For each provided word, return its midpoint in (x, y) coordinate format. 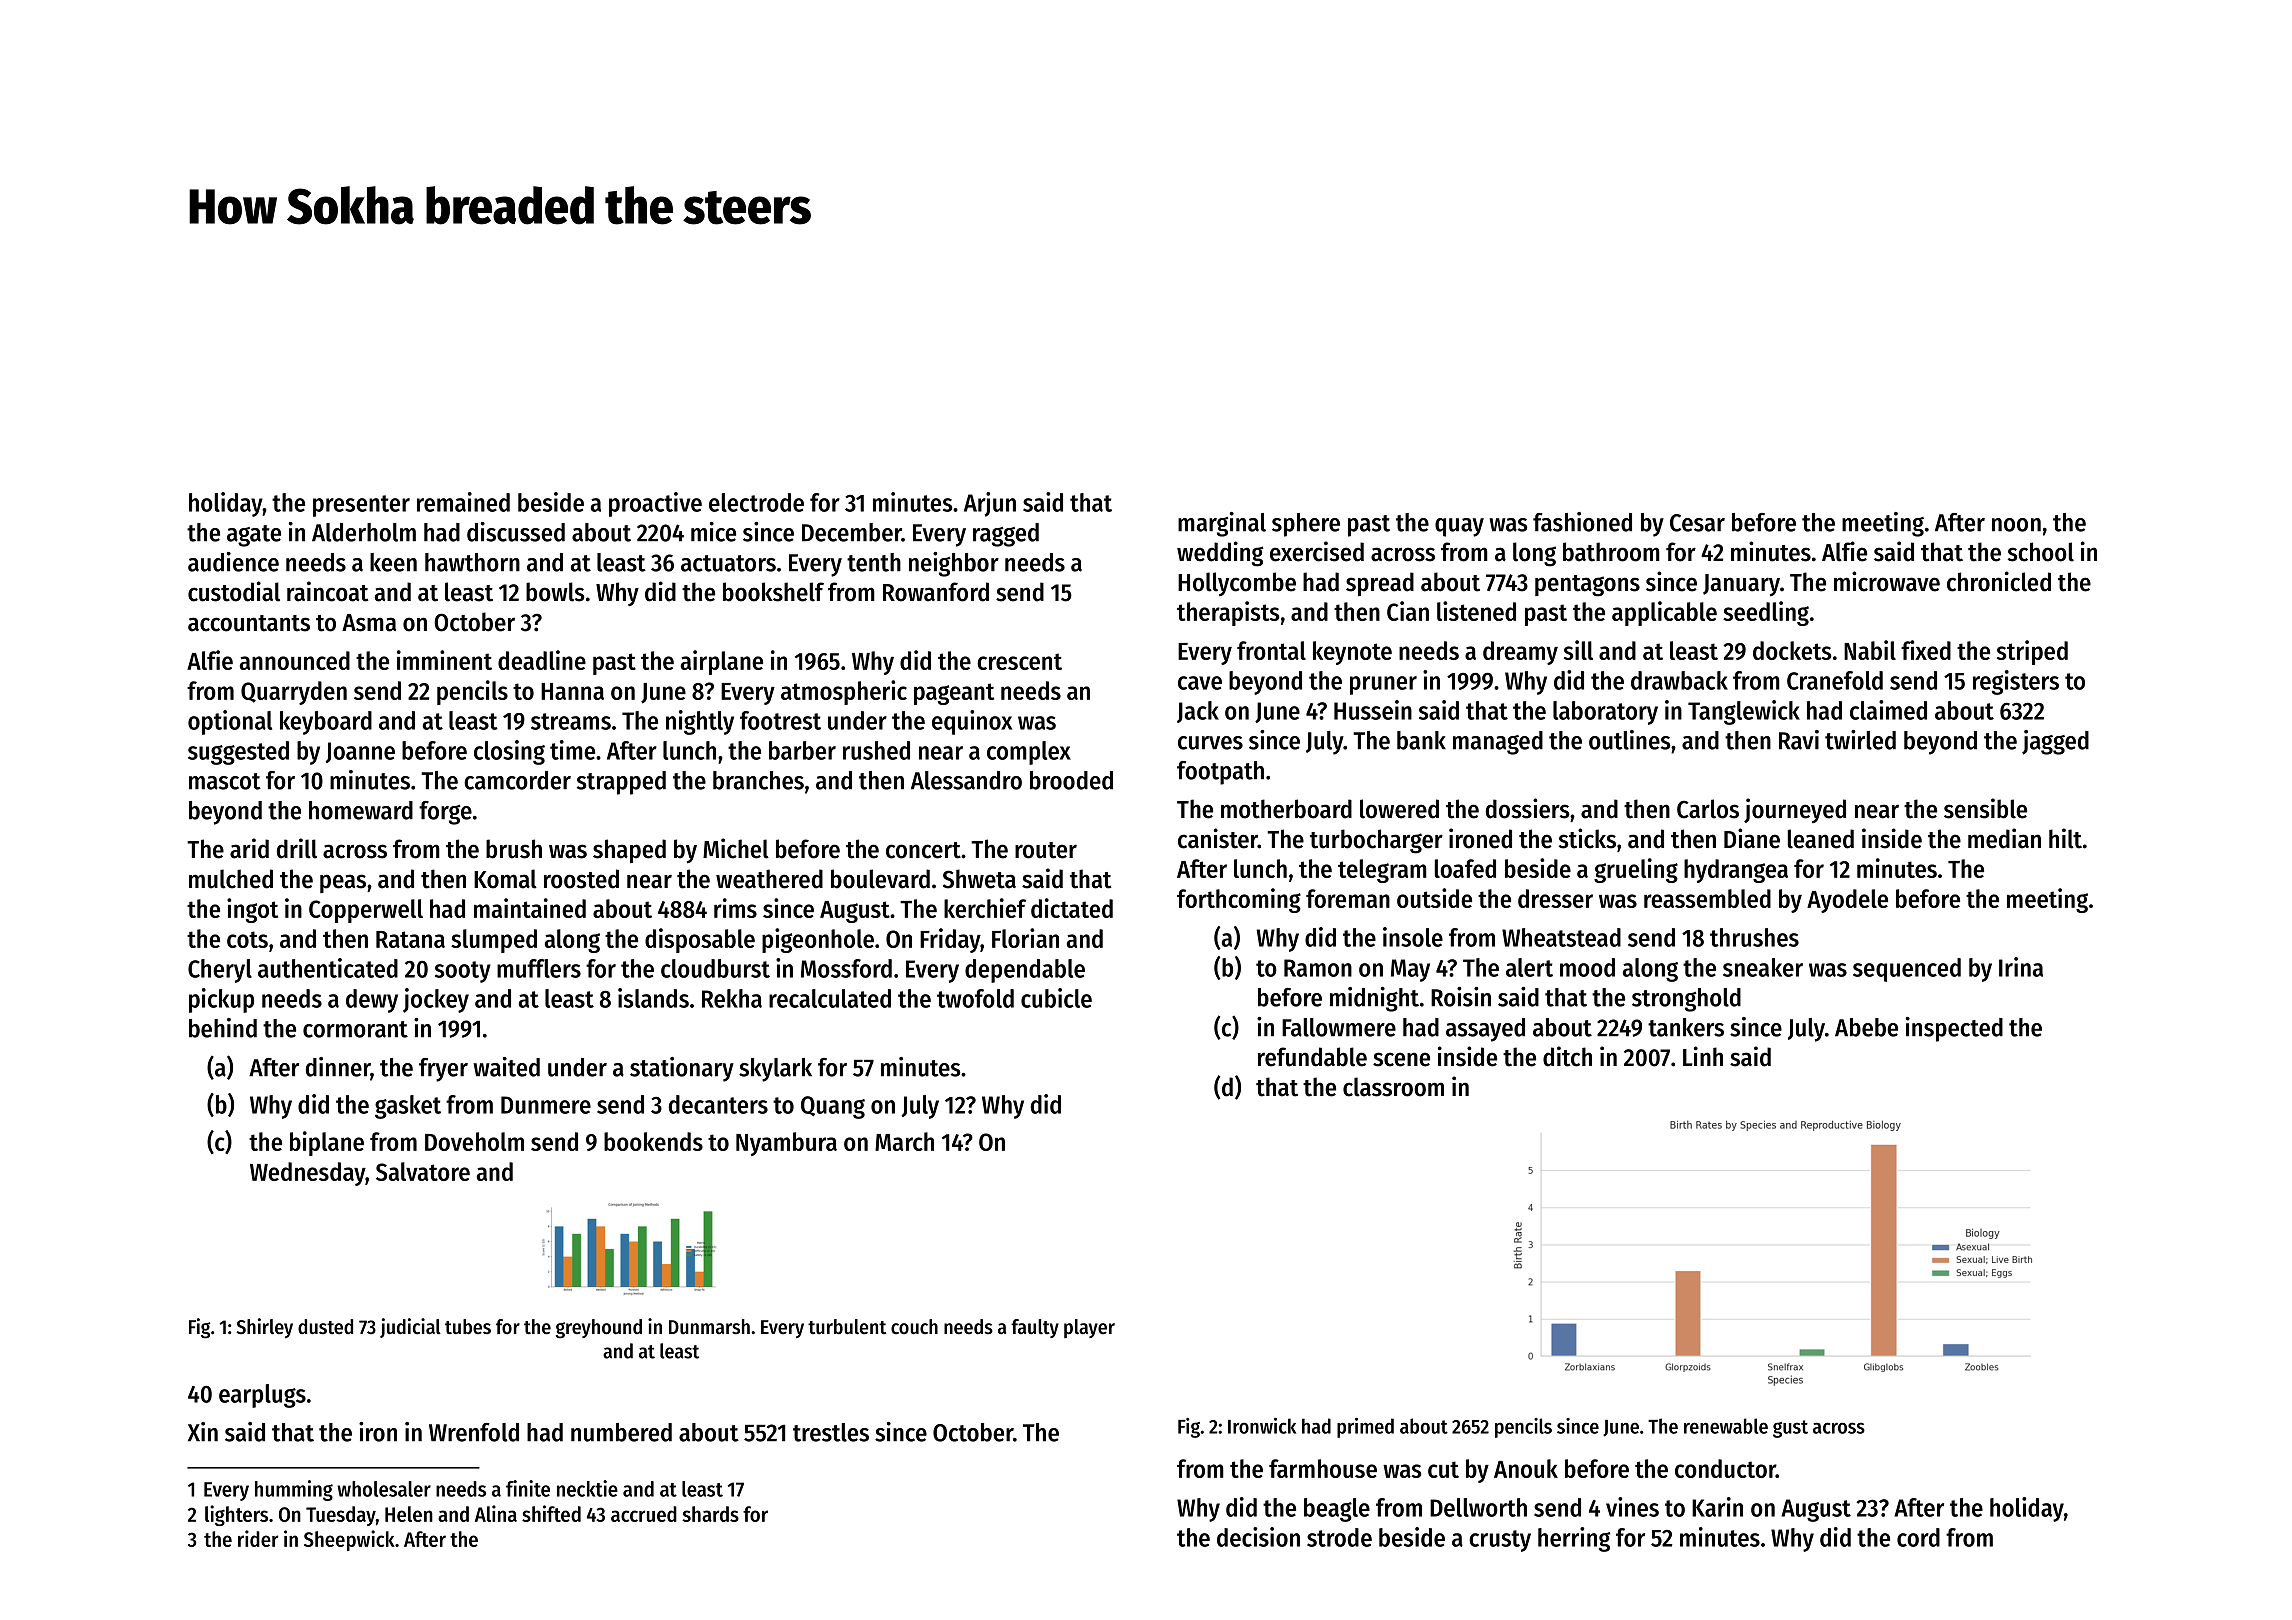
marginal (1222, 524)
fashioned (1582, 522)
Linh (1703, 1056)
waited (506, 1067)
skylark (775, 1070)
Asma (369, 623)
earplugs (262, 1396)
